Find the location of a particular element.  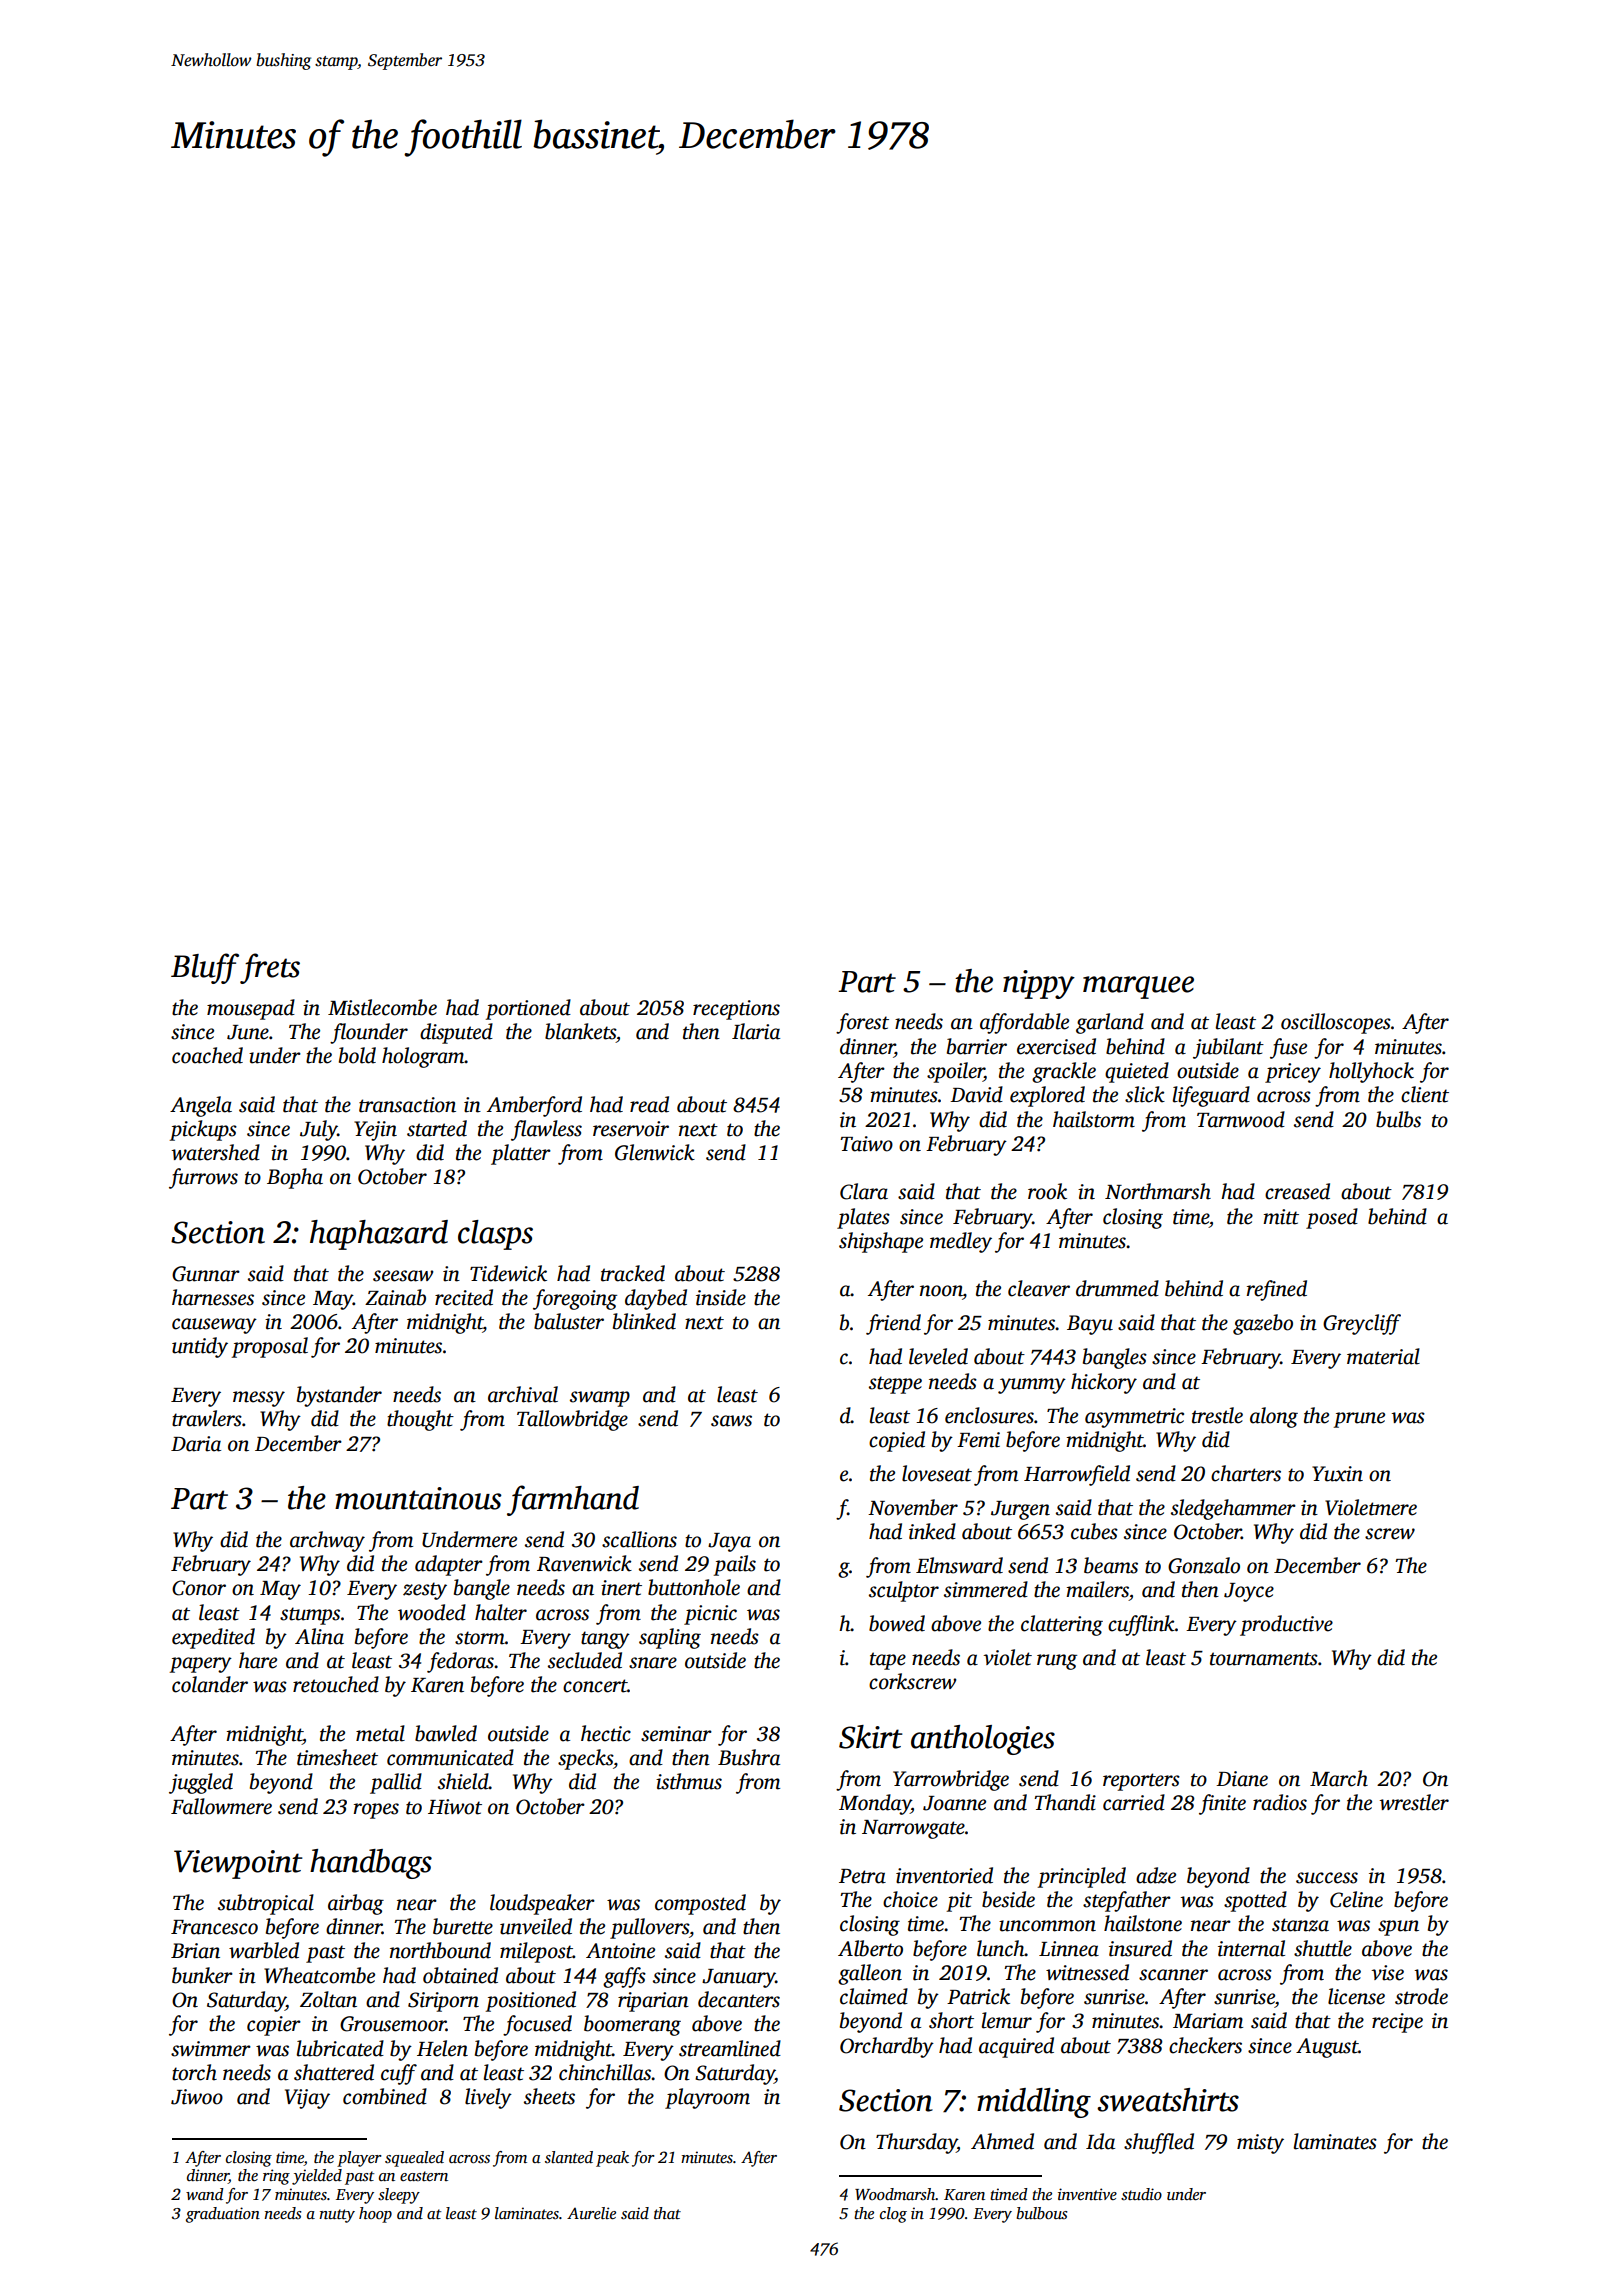

Woodmarsh is located at coordinates (895, 2194).
